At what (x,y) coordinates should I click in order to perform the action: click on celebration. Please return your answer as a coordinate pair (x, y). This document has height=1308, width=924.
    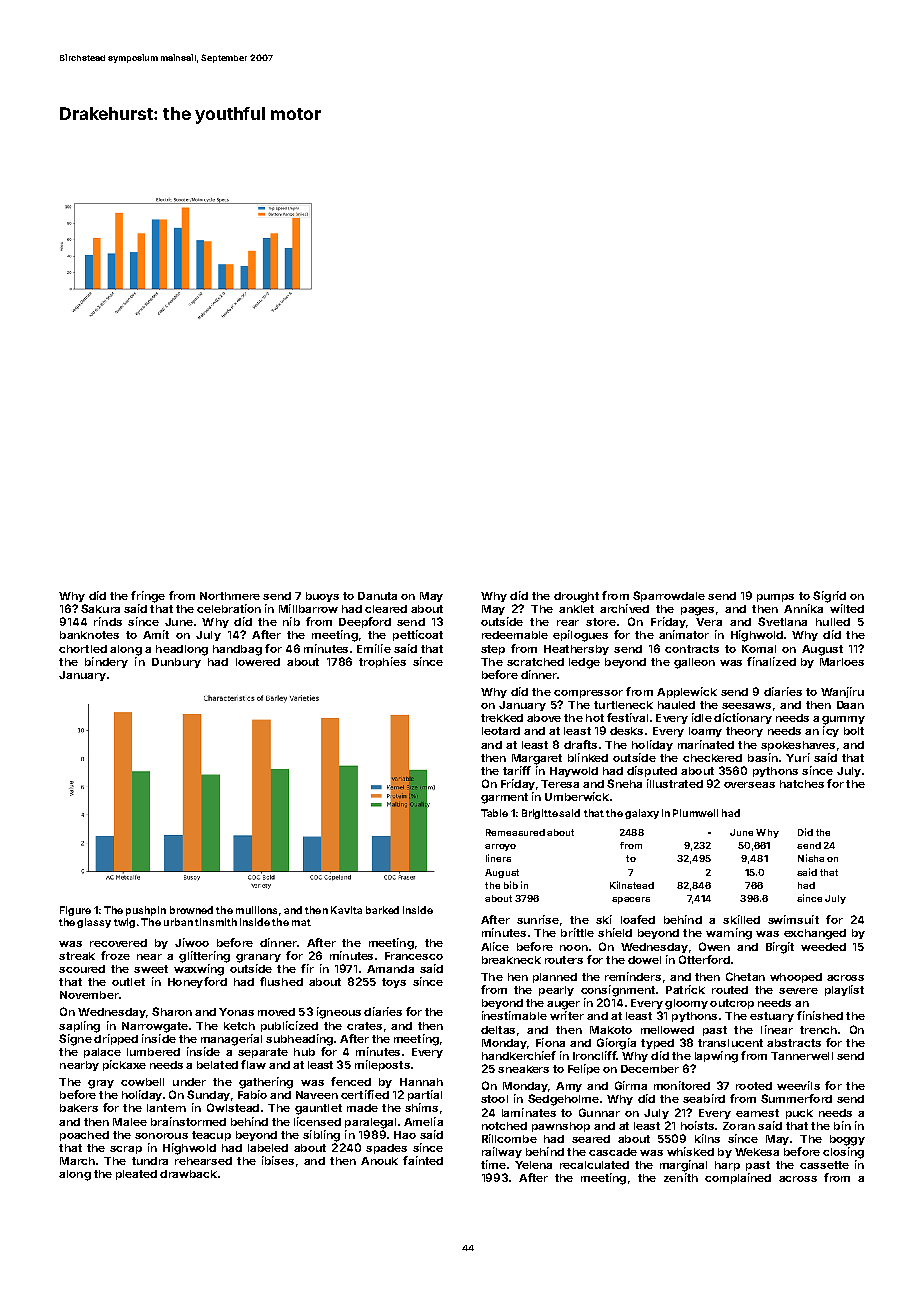
    Looking at the image, I should click on (229, 608).
